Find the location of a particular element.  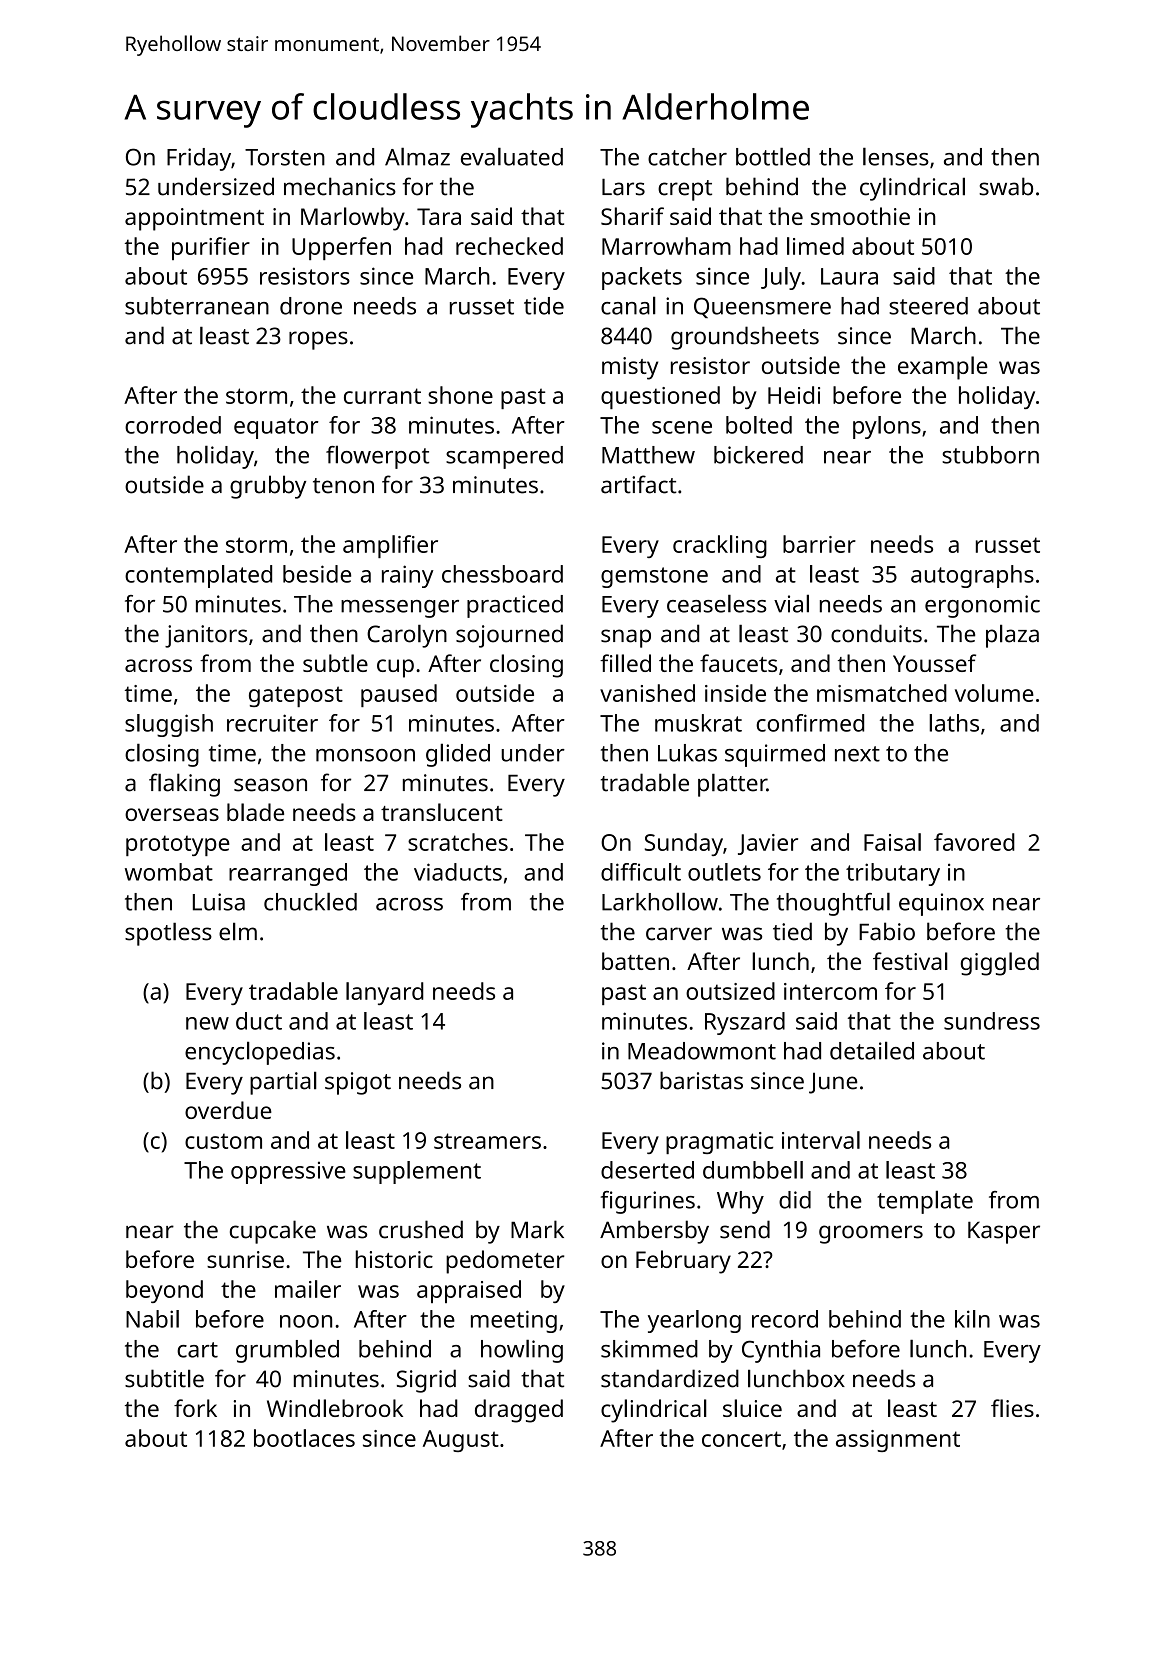

example is located at coordinates (943, 368).
